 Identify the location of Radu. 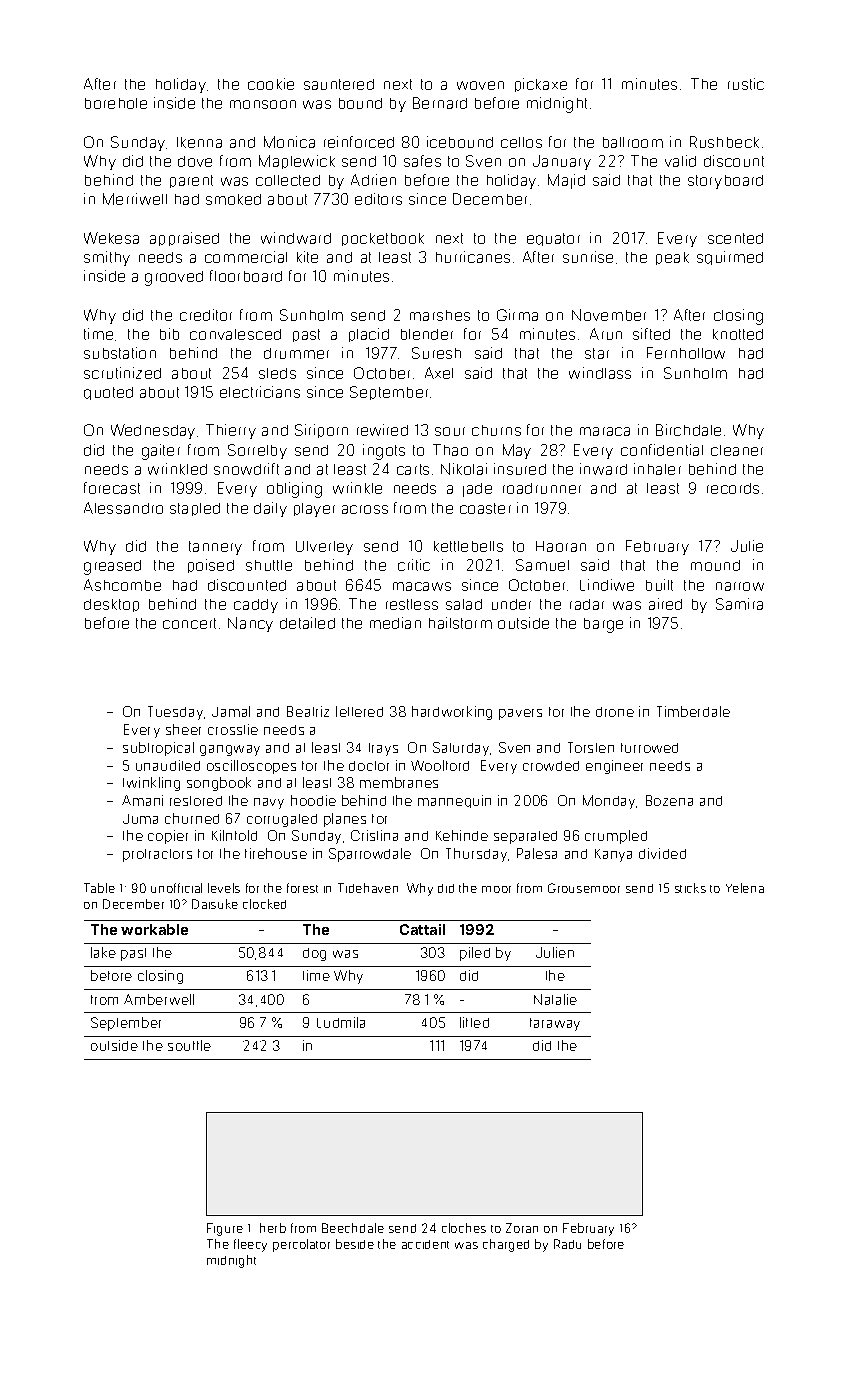
(567, 1244).
